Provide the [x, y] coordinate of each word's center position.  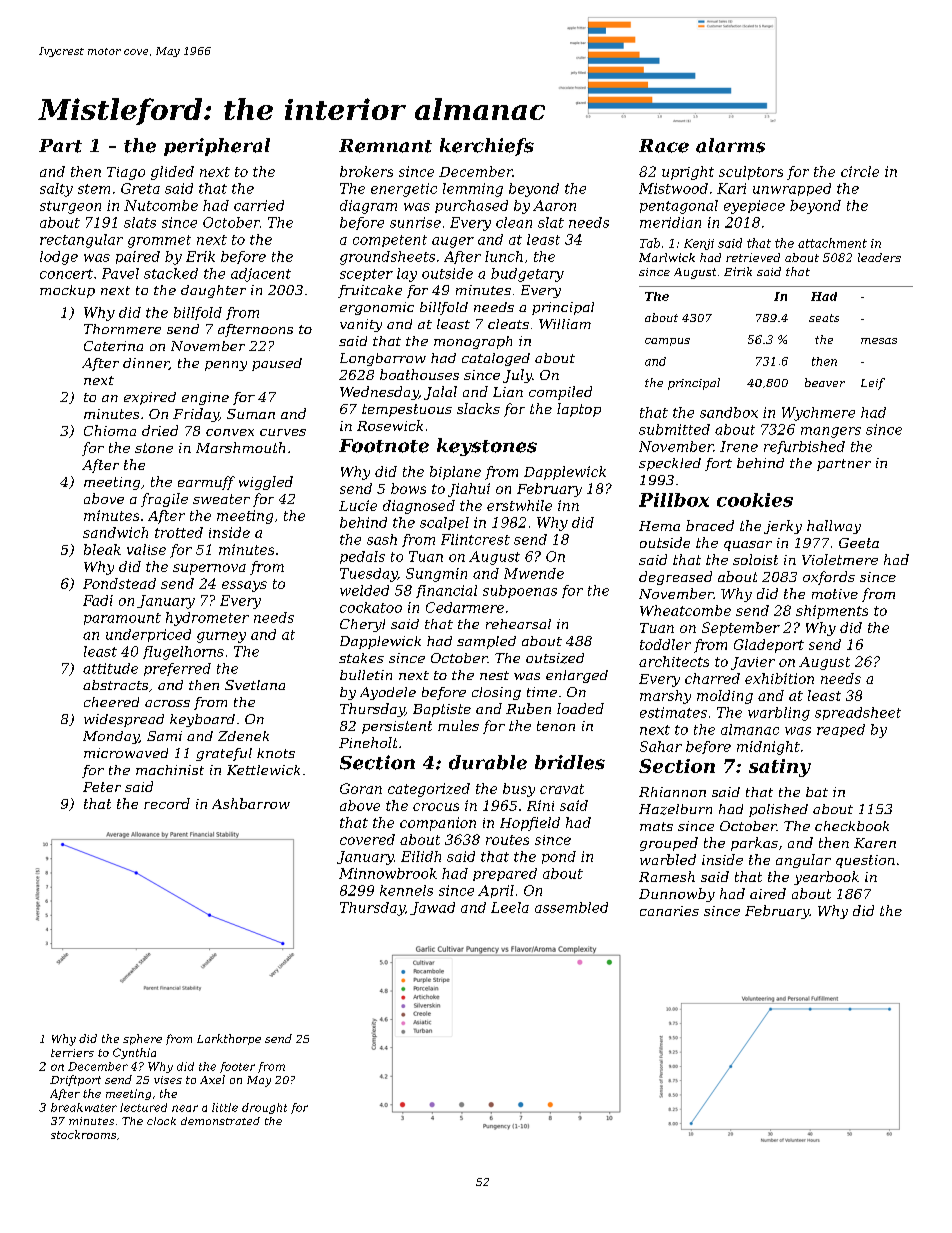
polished [778, 810]
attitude [110, 668]
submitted [674, 429]
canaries [669, 911]
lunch [504, 256]
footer [237, 1067]
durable [488, 762]
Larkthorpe [229, 1039]
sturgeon [70, 207]
